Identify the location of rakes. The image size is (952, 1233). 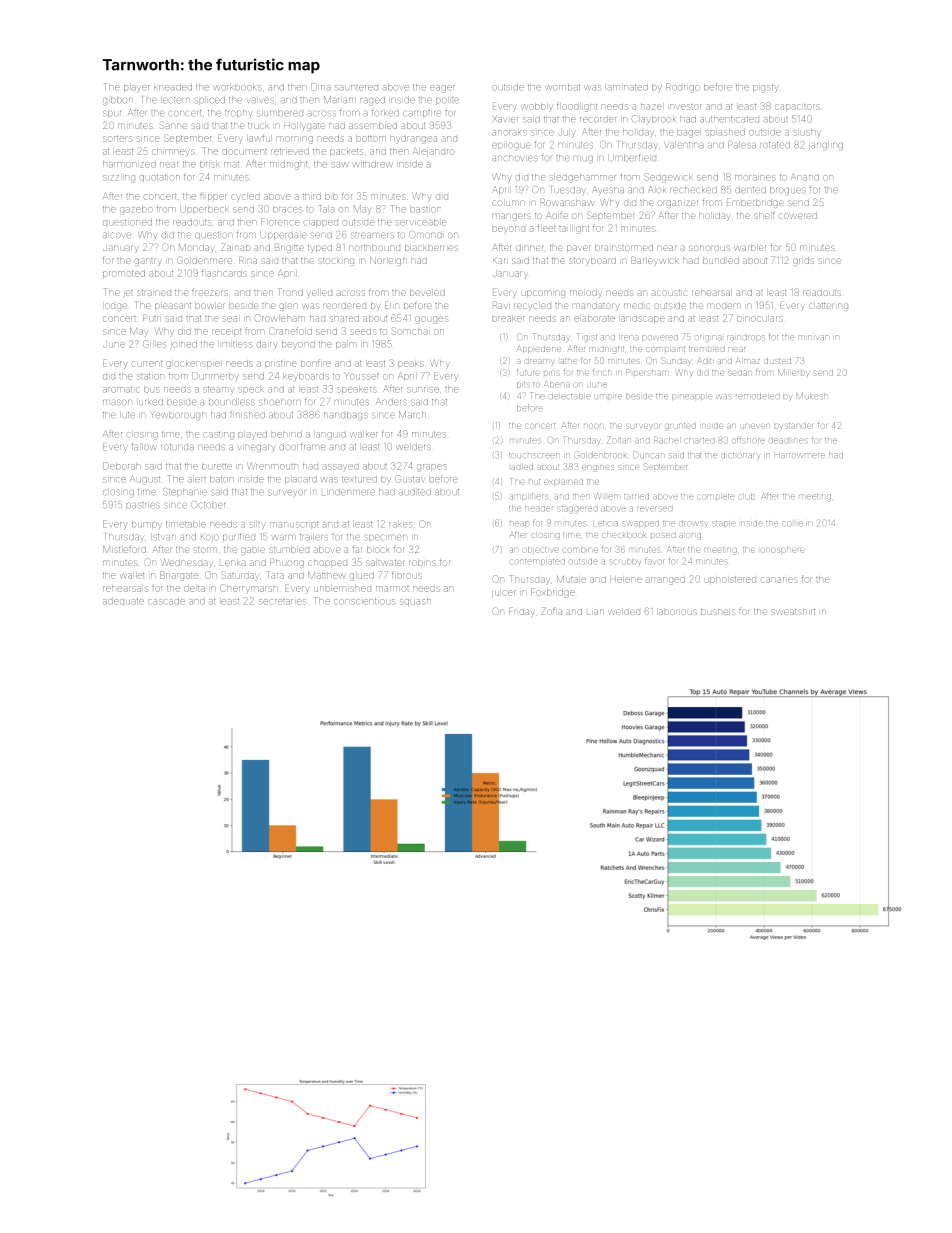
(401, 525).
